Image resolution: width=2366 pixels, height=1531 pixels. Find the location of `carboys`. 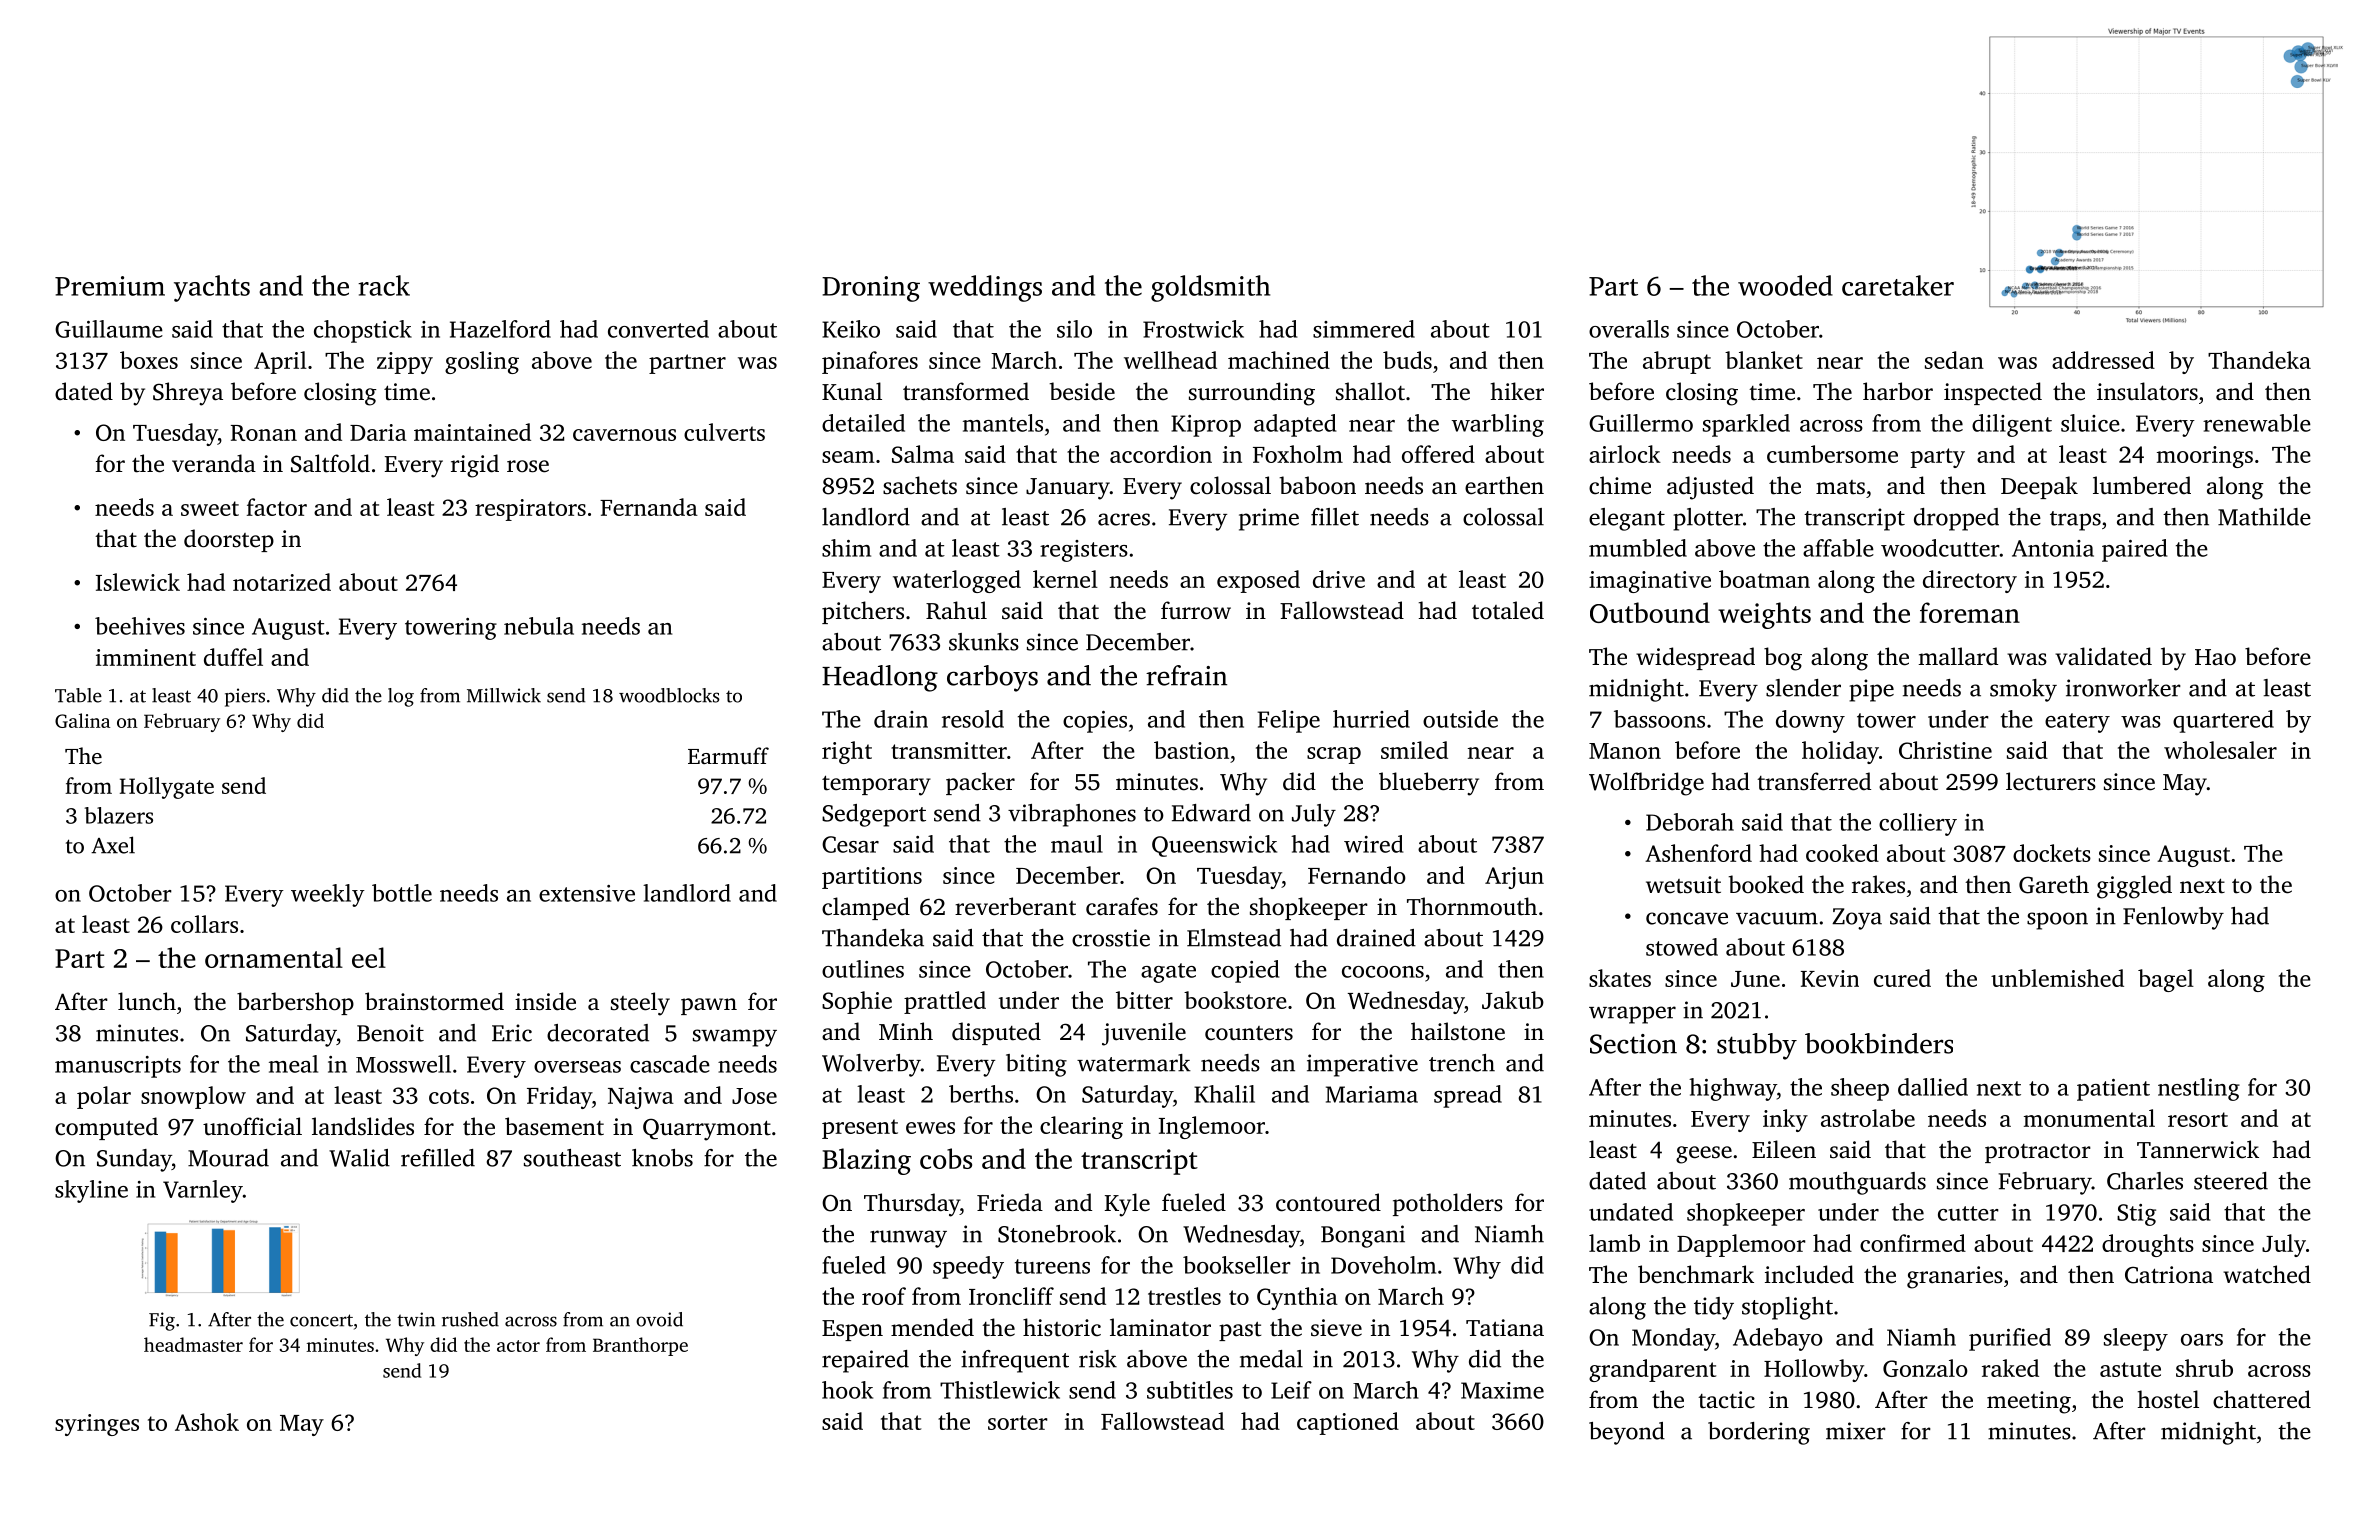

carboys is located at coordinates (992, 678).
